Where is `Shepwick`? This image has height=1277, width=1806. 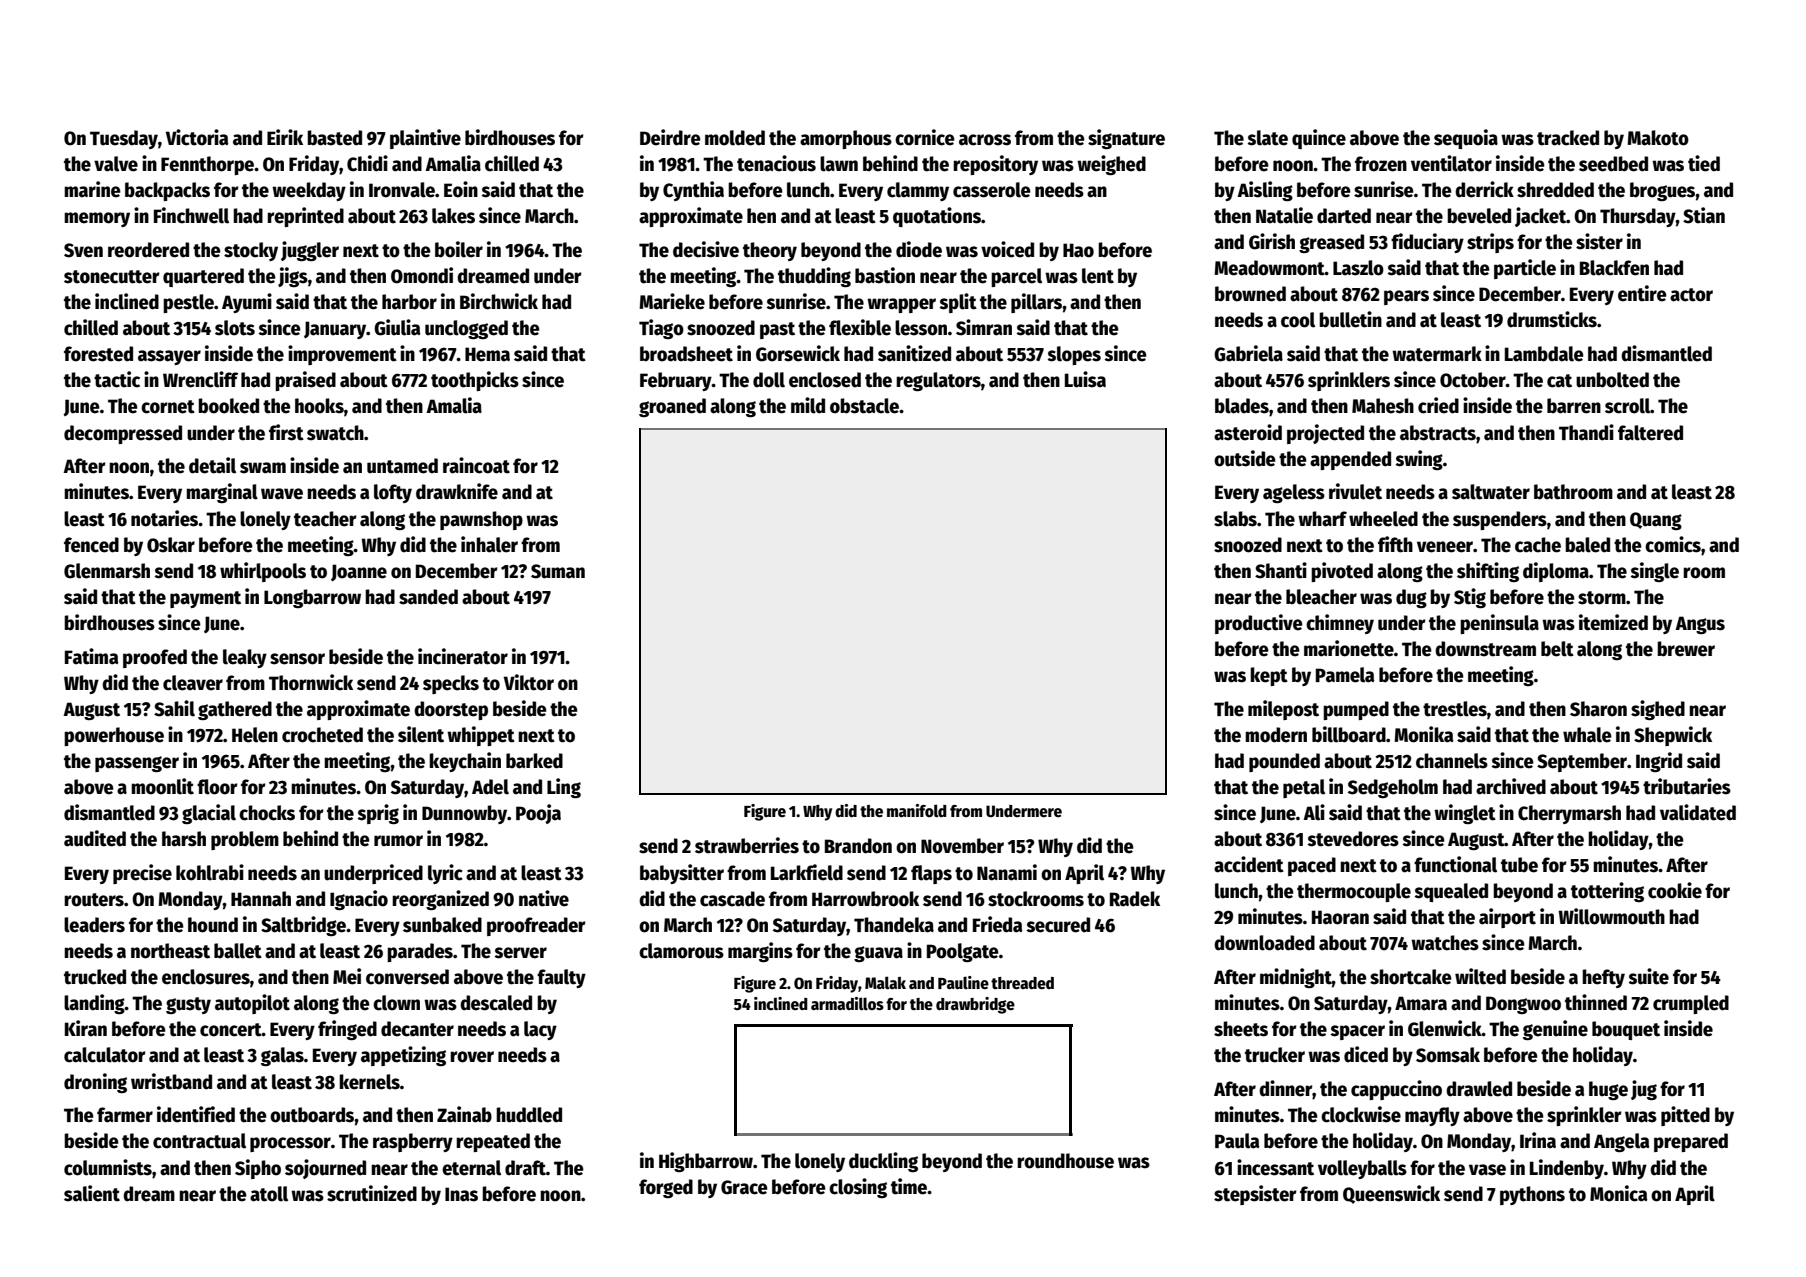 Shepwick is located at coordinates (1673, 736).
